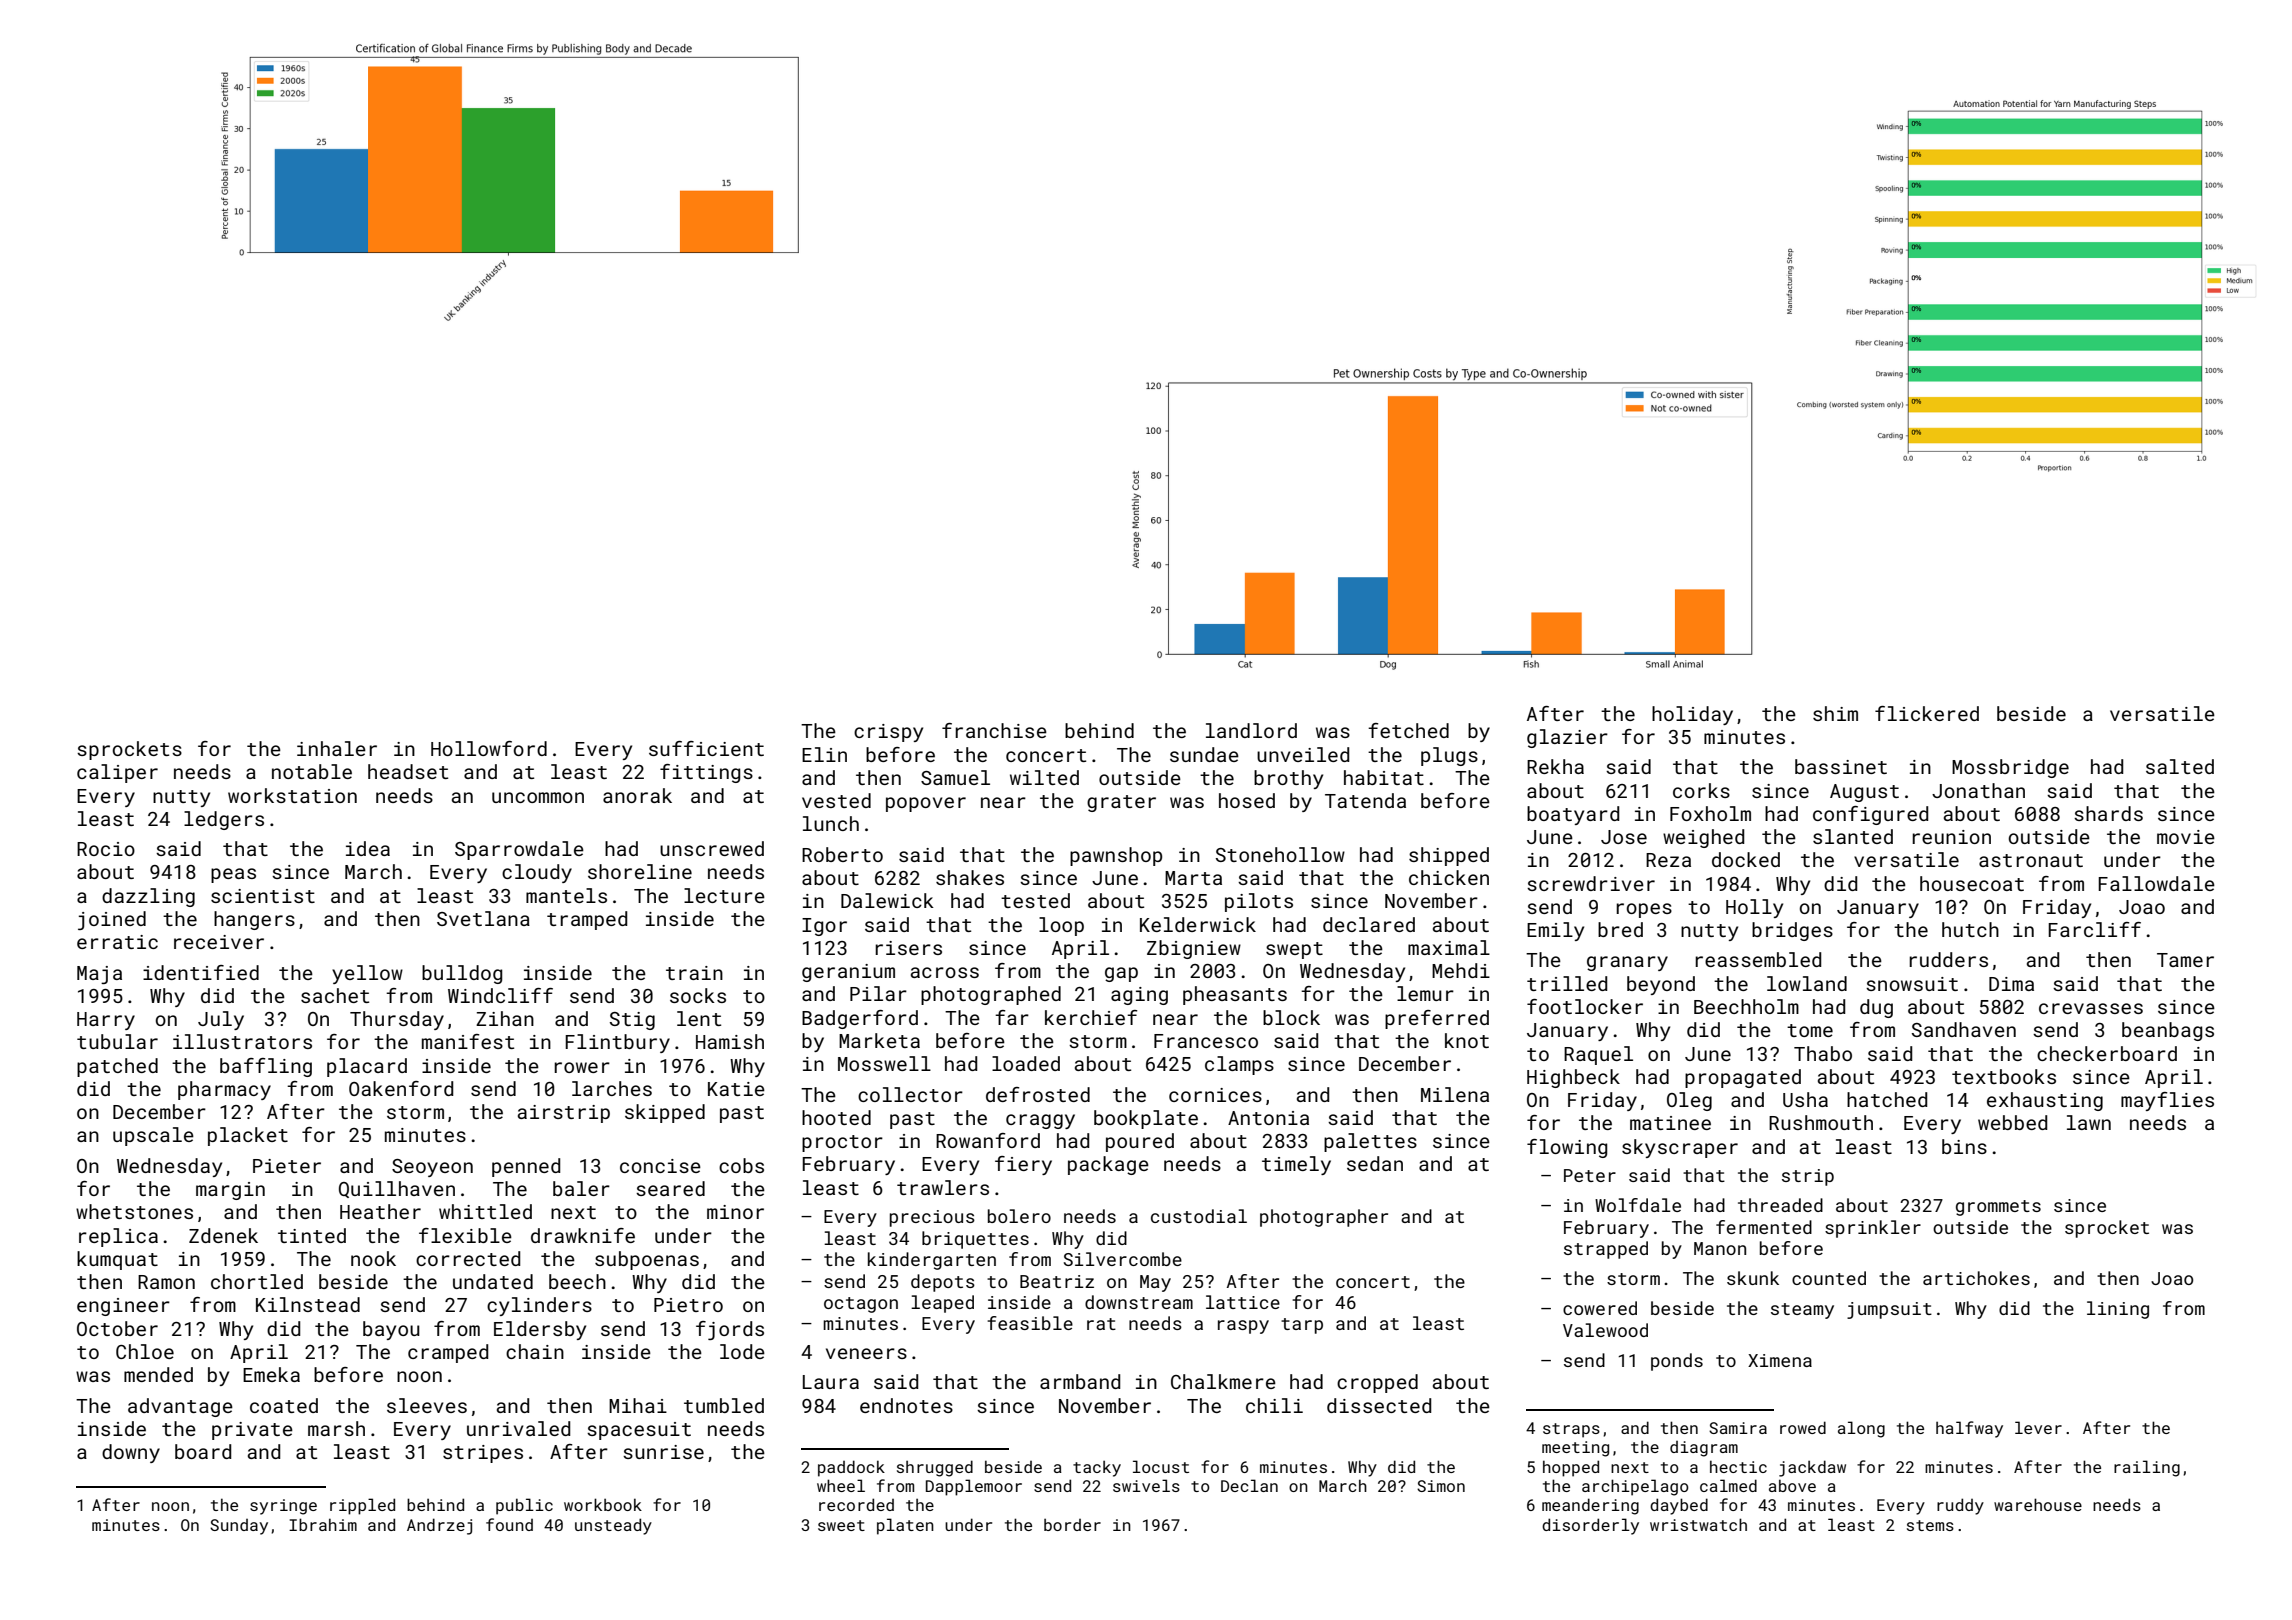 The height and width of the document is (1620, 2292). Describe the element at coordinates (1030, 1323) in the document. I see `feasible` at that location.
